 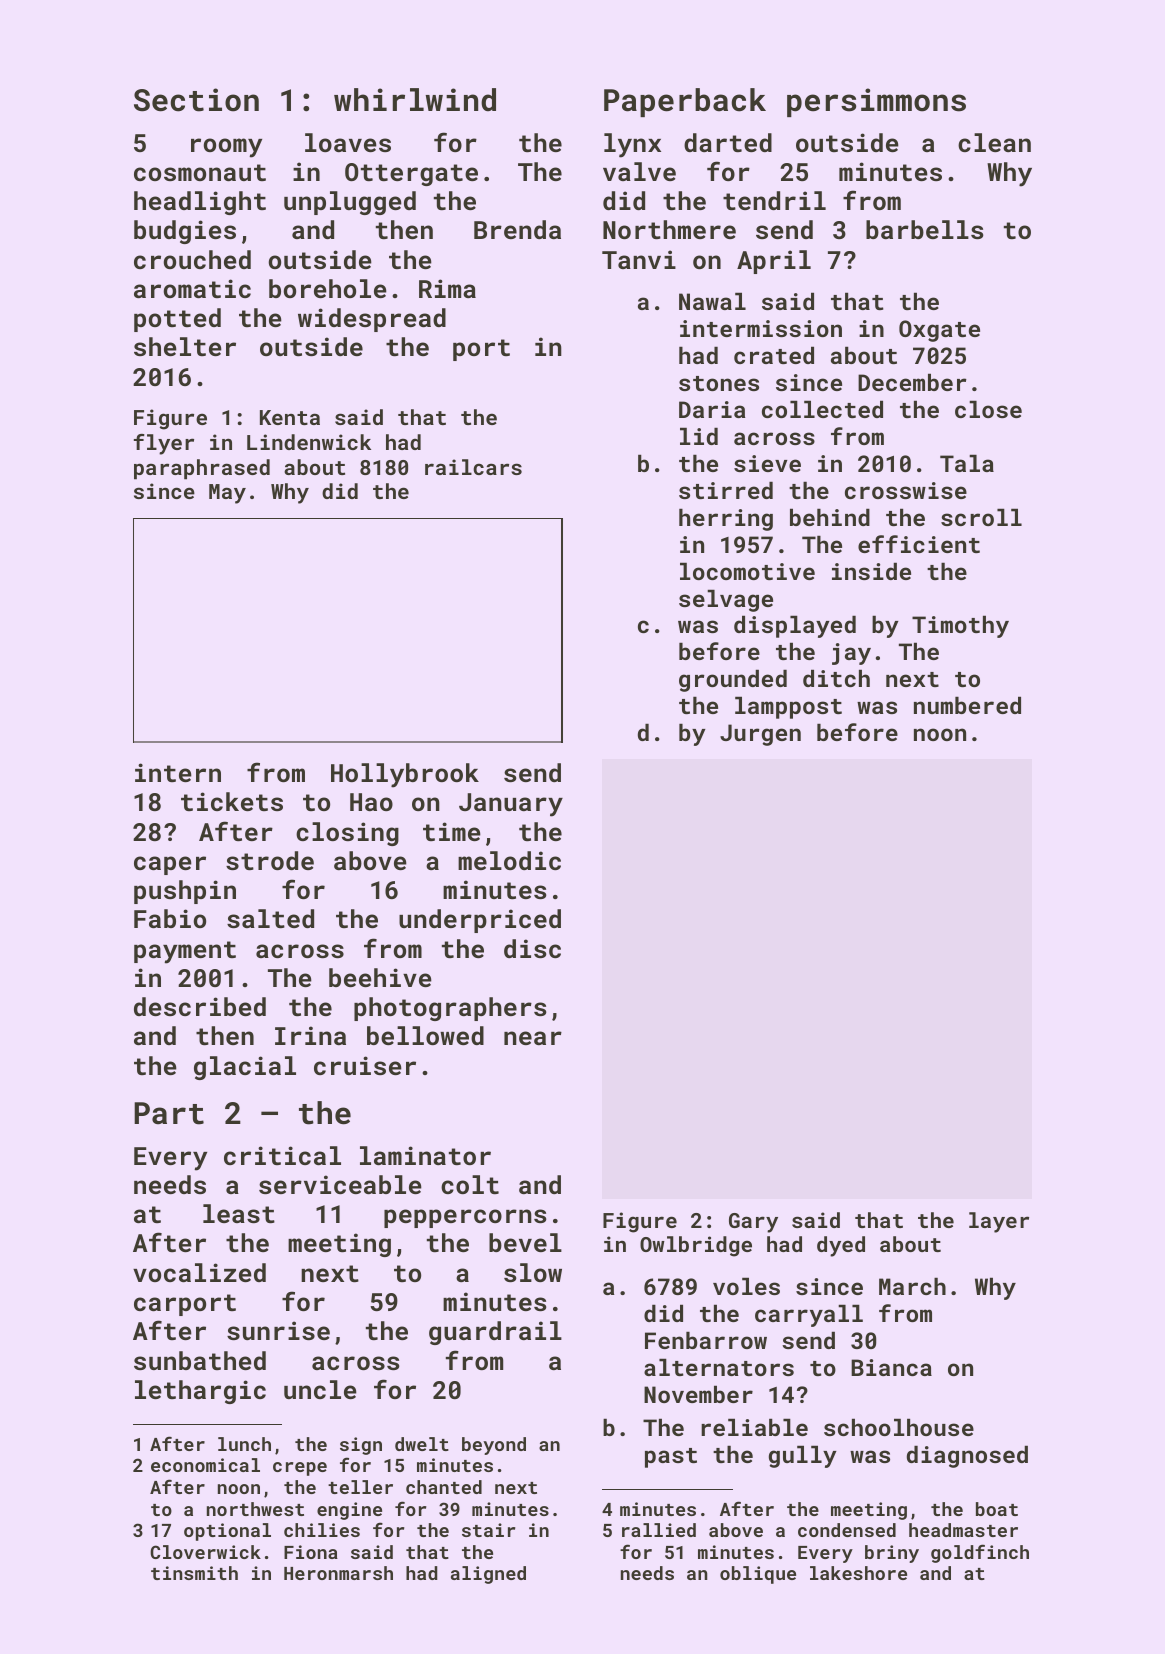 I want to click on Oxgate, so click(x=939, y=331).
